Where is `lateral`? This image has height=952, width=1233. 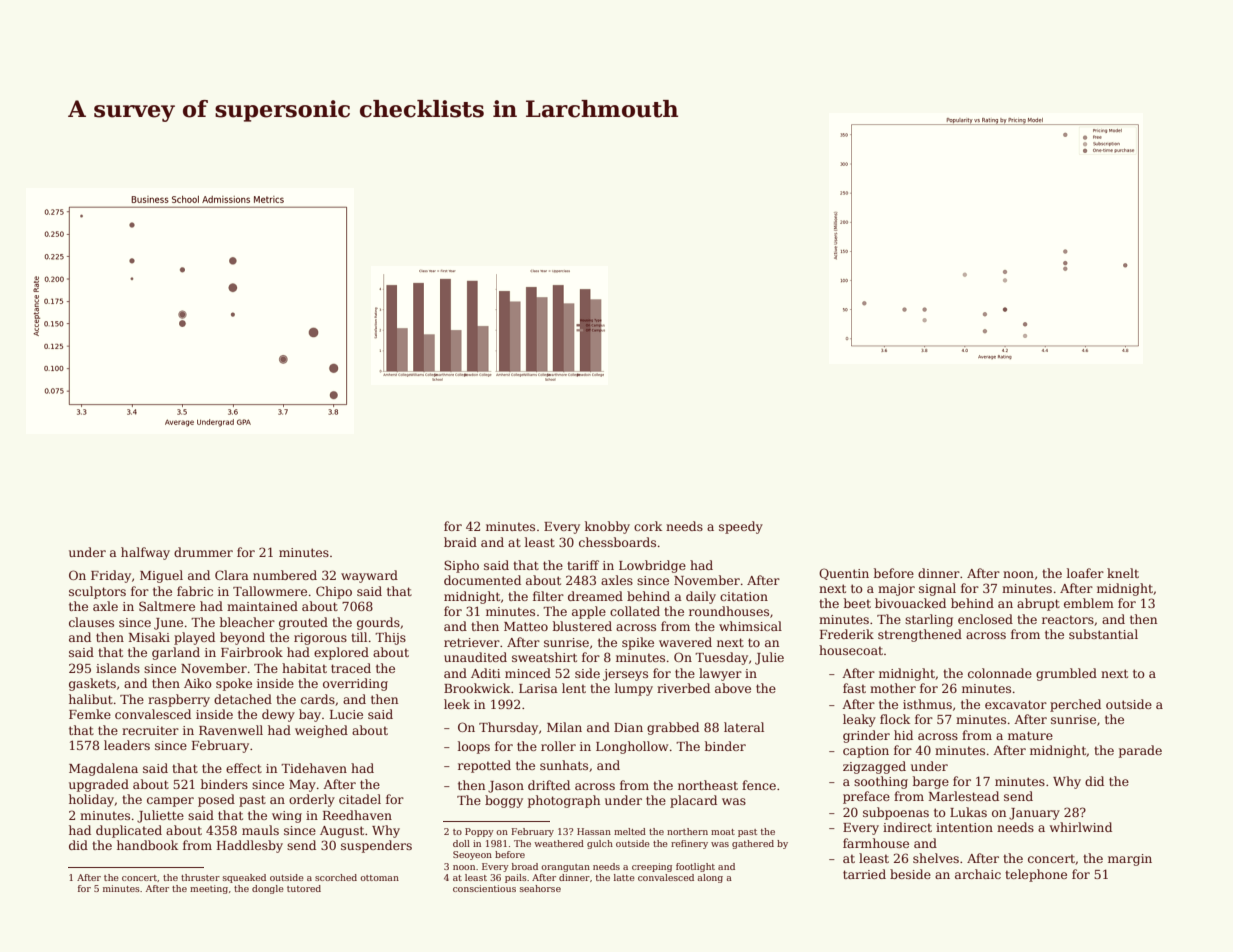
lateral is located at coordinates (744, 727).
